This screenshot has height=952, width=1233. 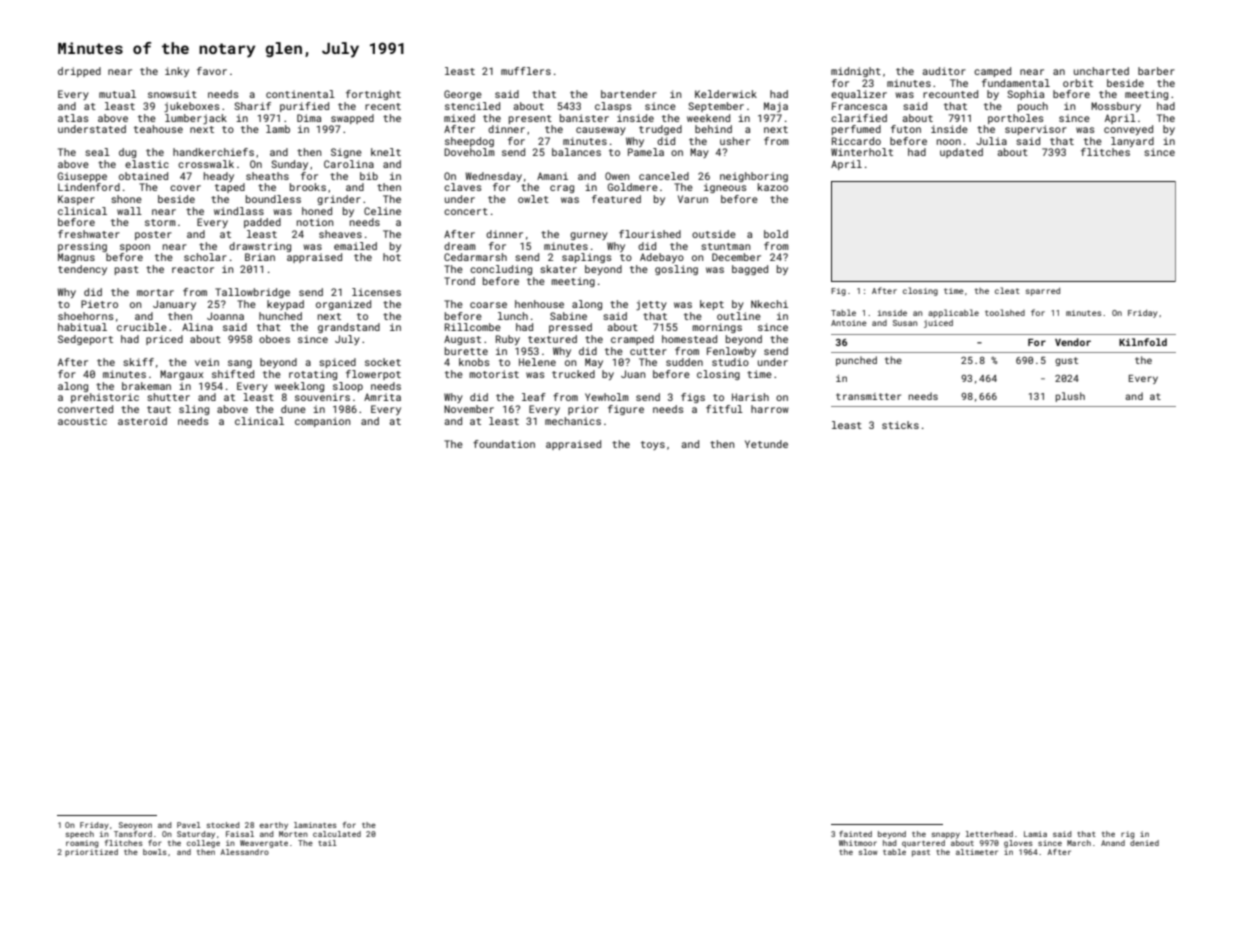 What do you see at coordinates (1156, 71) in the screenshot?
I see `barber` at bounding box center [1156, 71].
